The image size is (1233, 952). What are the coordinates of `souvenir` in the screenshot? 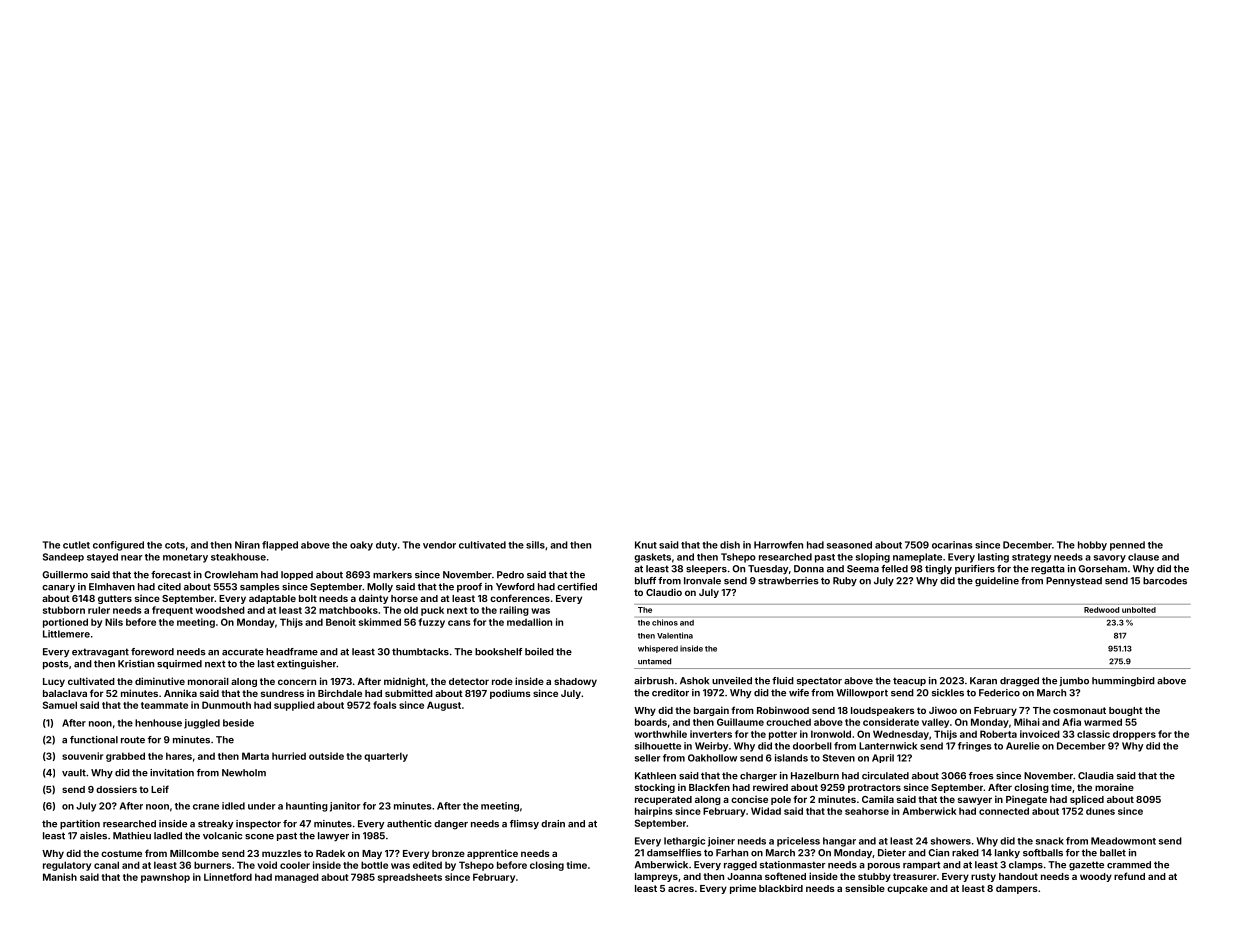 It's located at (82, 756).
